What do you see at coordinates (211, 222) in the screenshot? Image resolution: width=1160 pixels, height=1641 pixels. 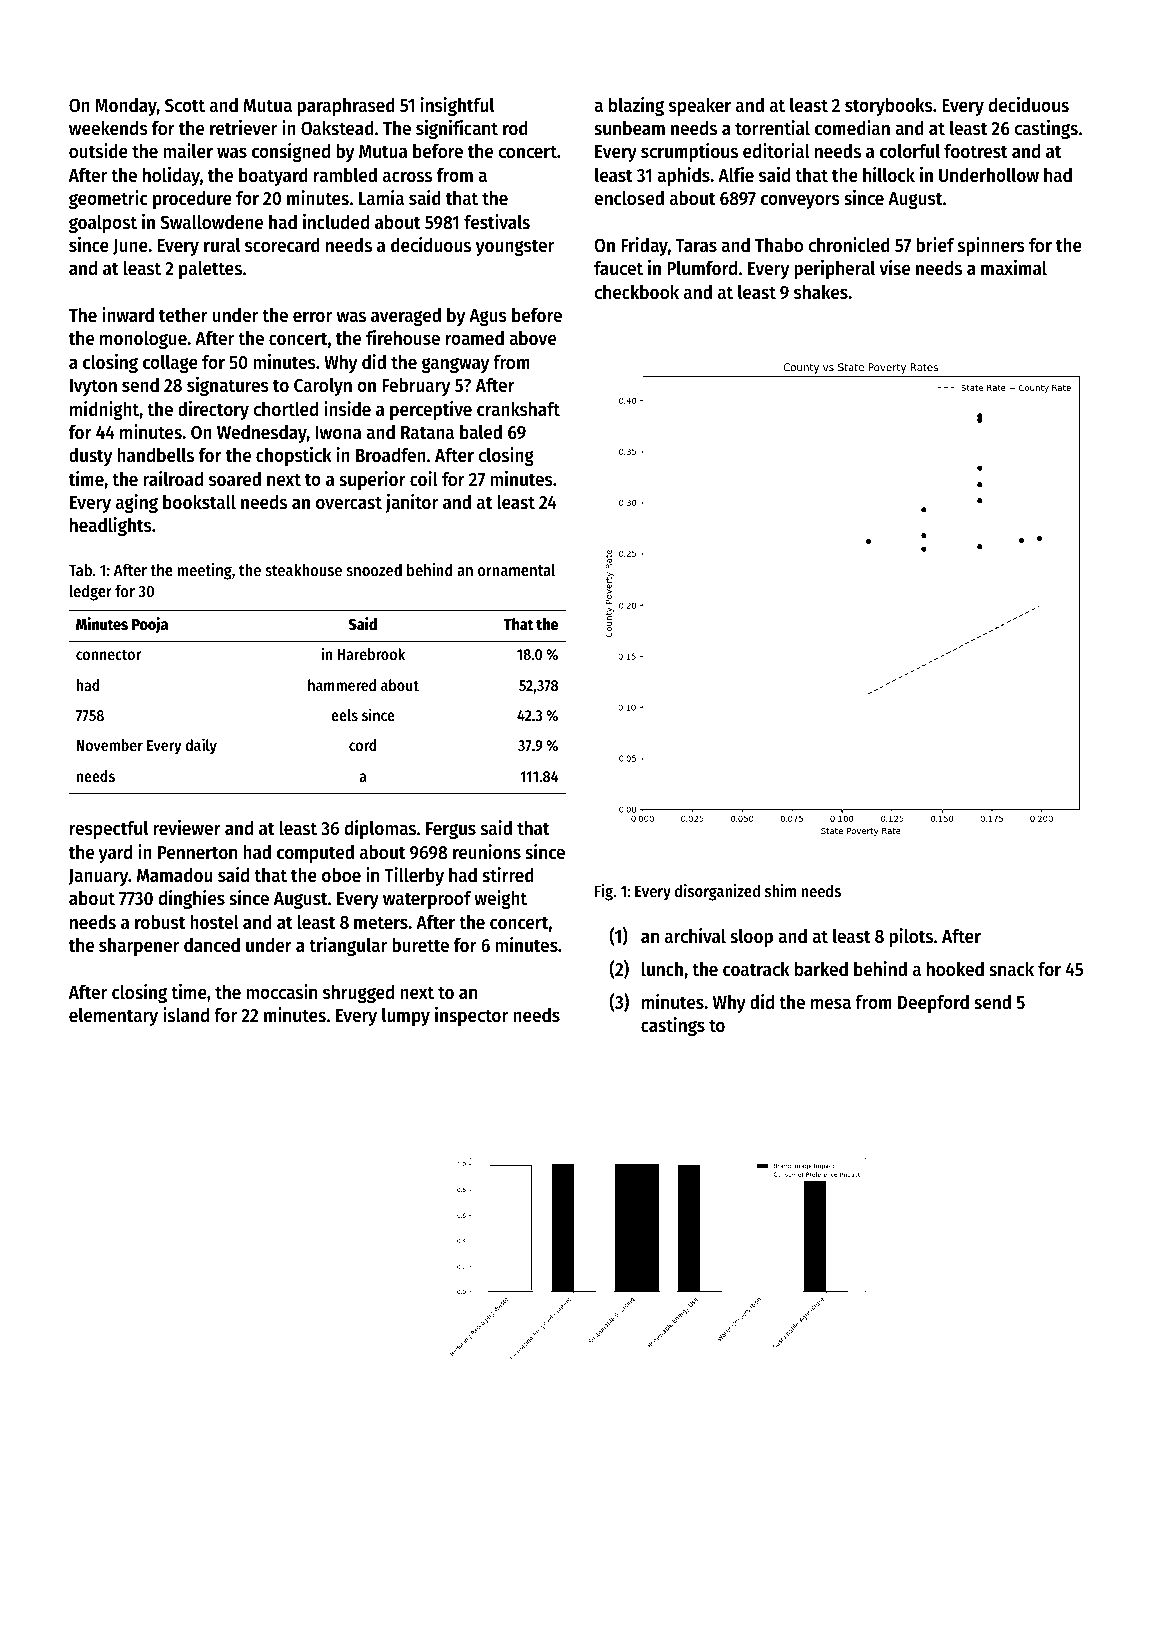 I see `Swallowdene` at bounding box center [211, 222].
